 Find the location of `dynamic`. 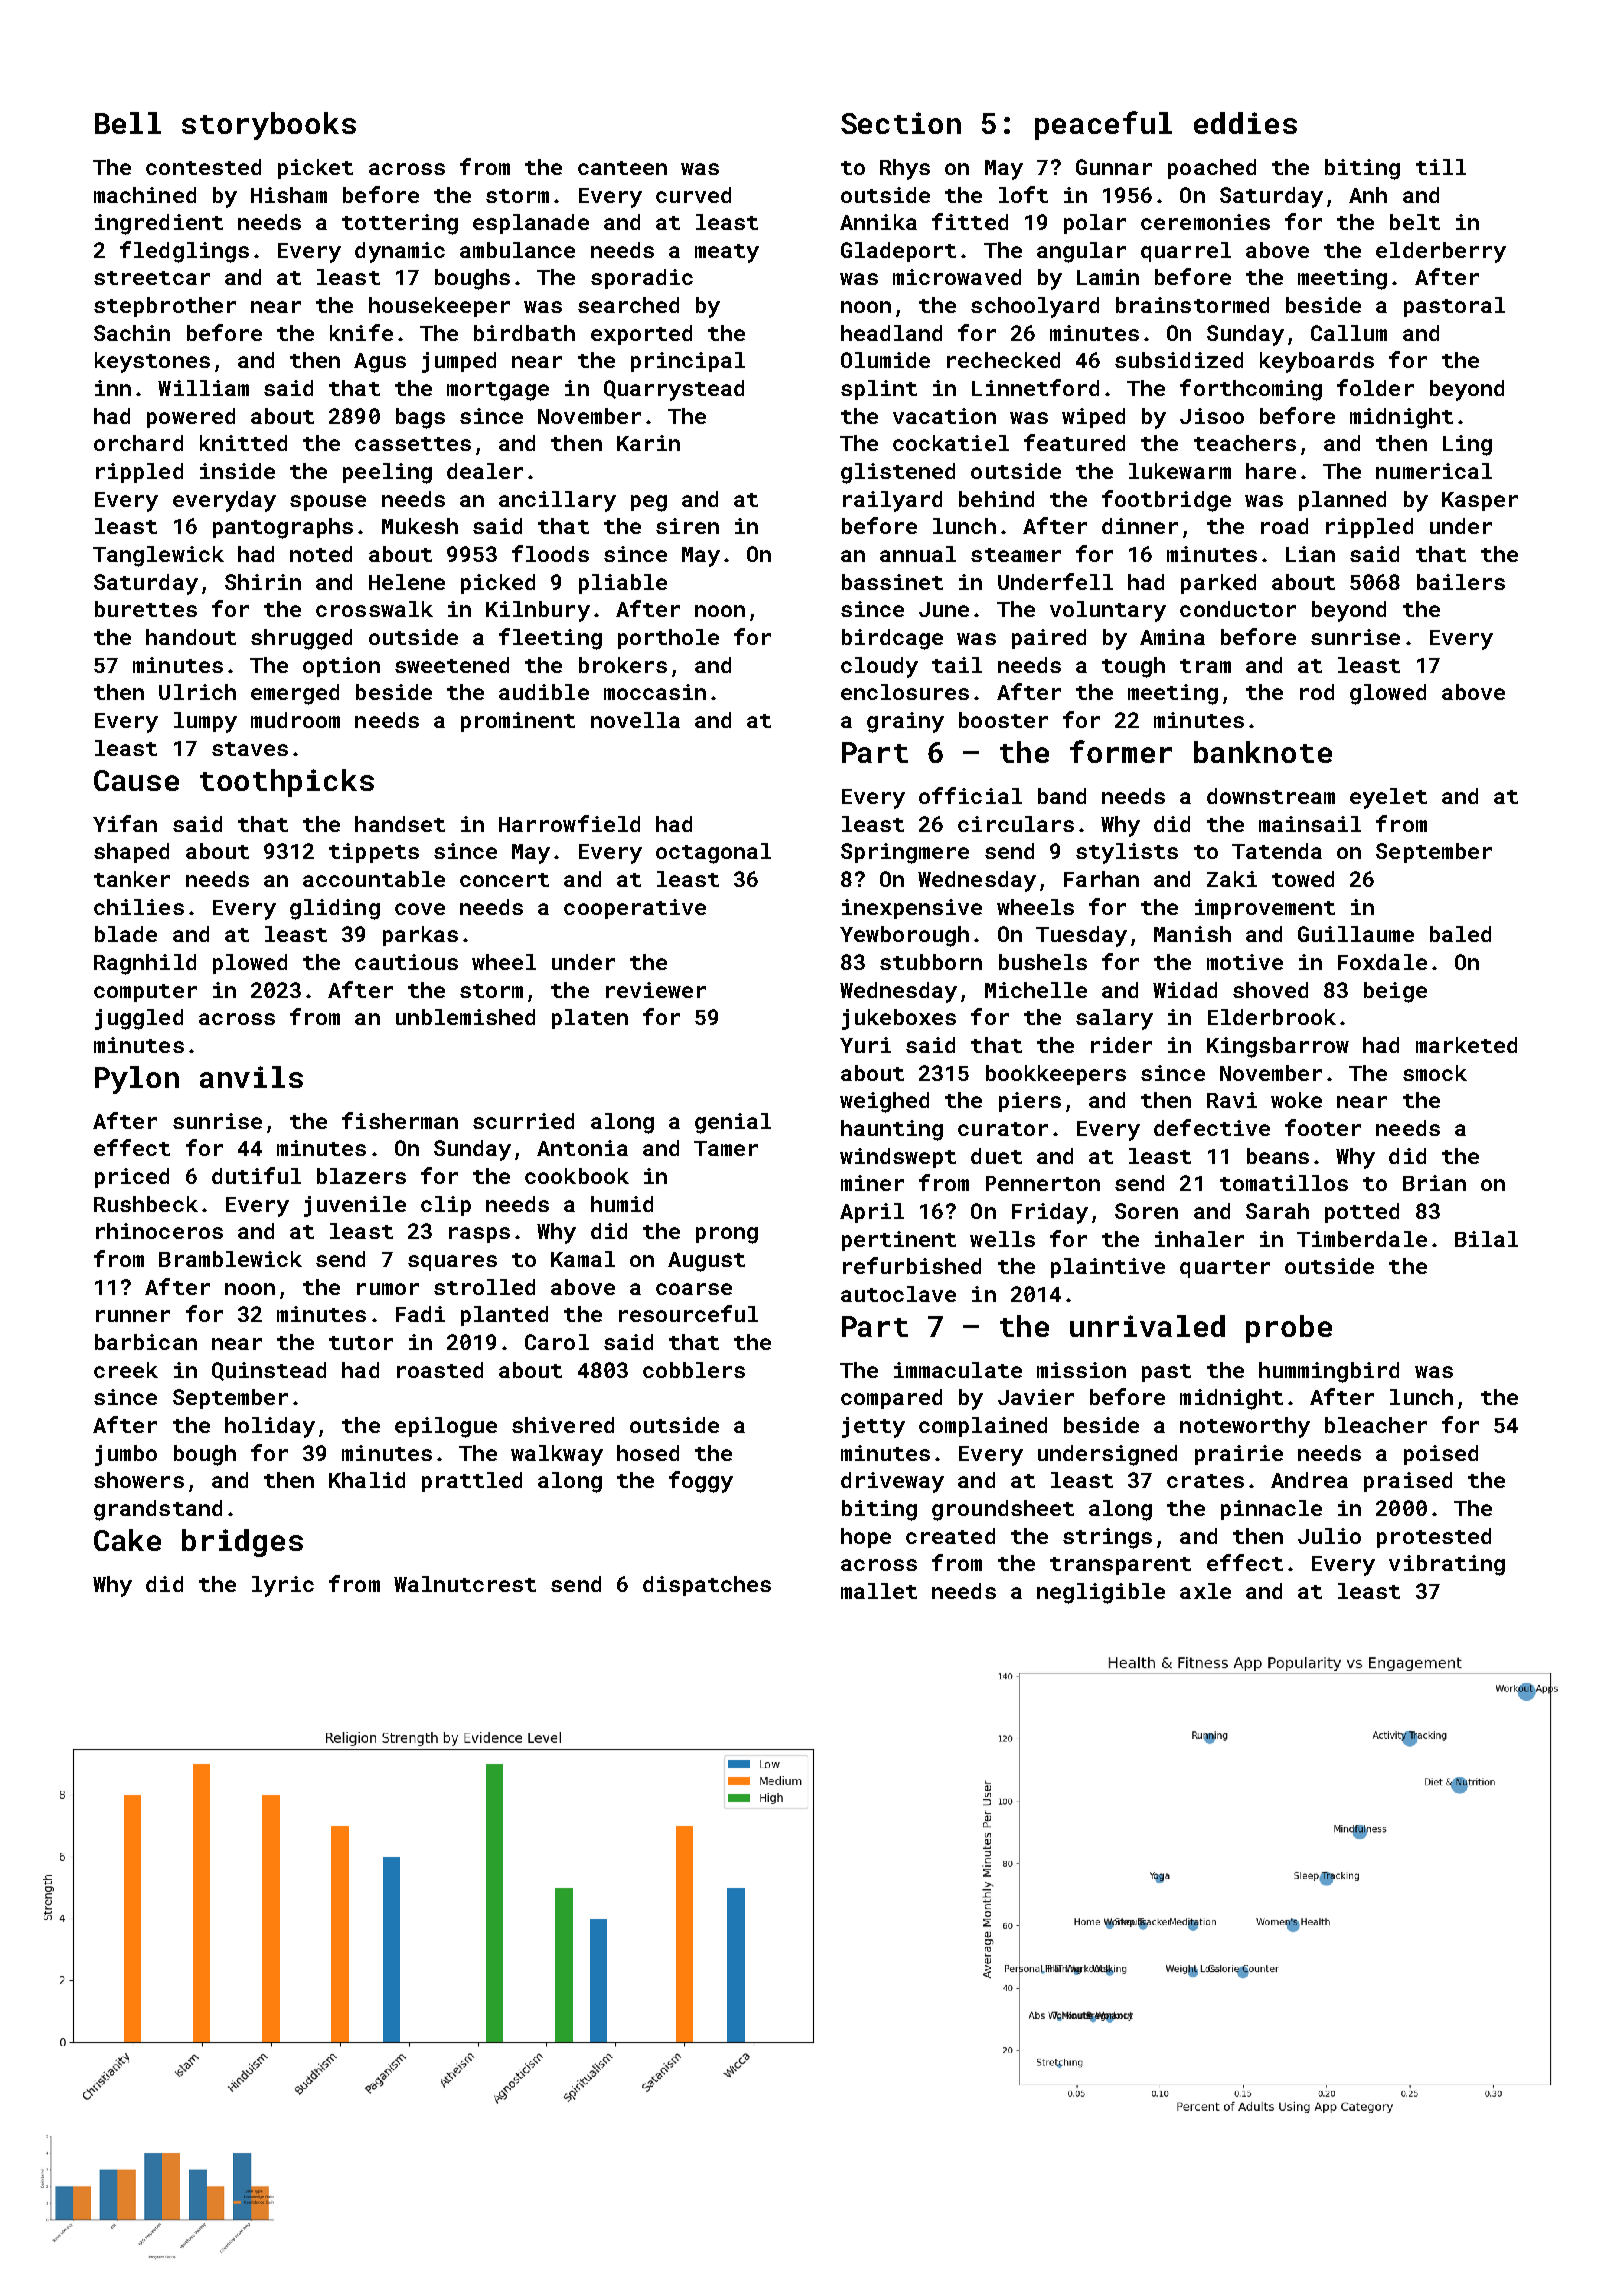

dynamic is located at coordinates (400, 252).
